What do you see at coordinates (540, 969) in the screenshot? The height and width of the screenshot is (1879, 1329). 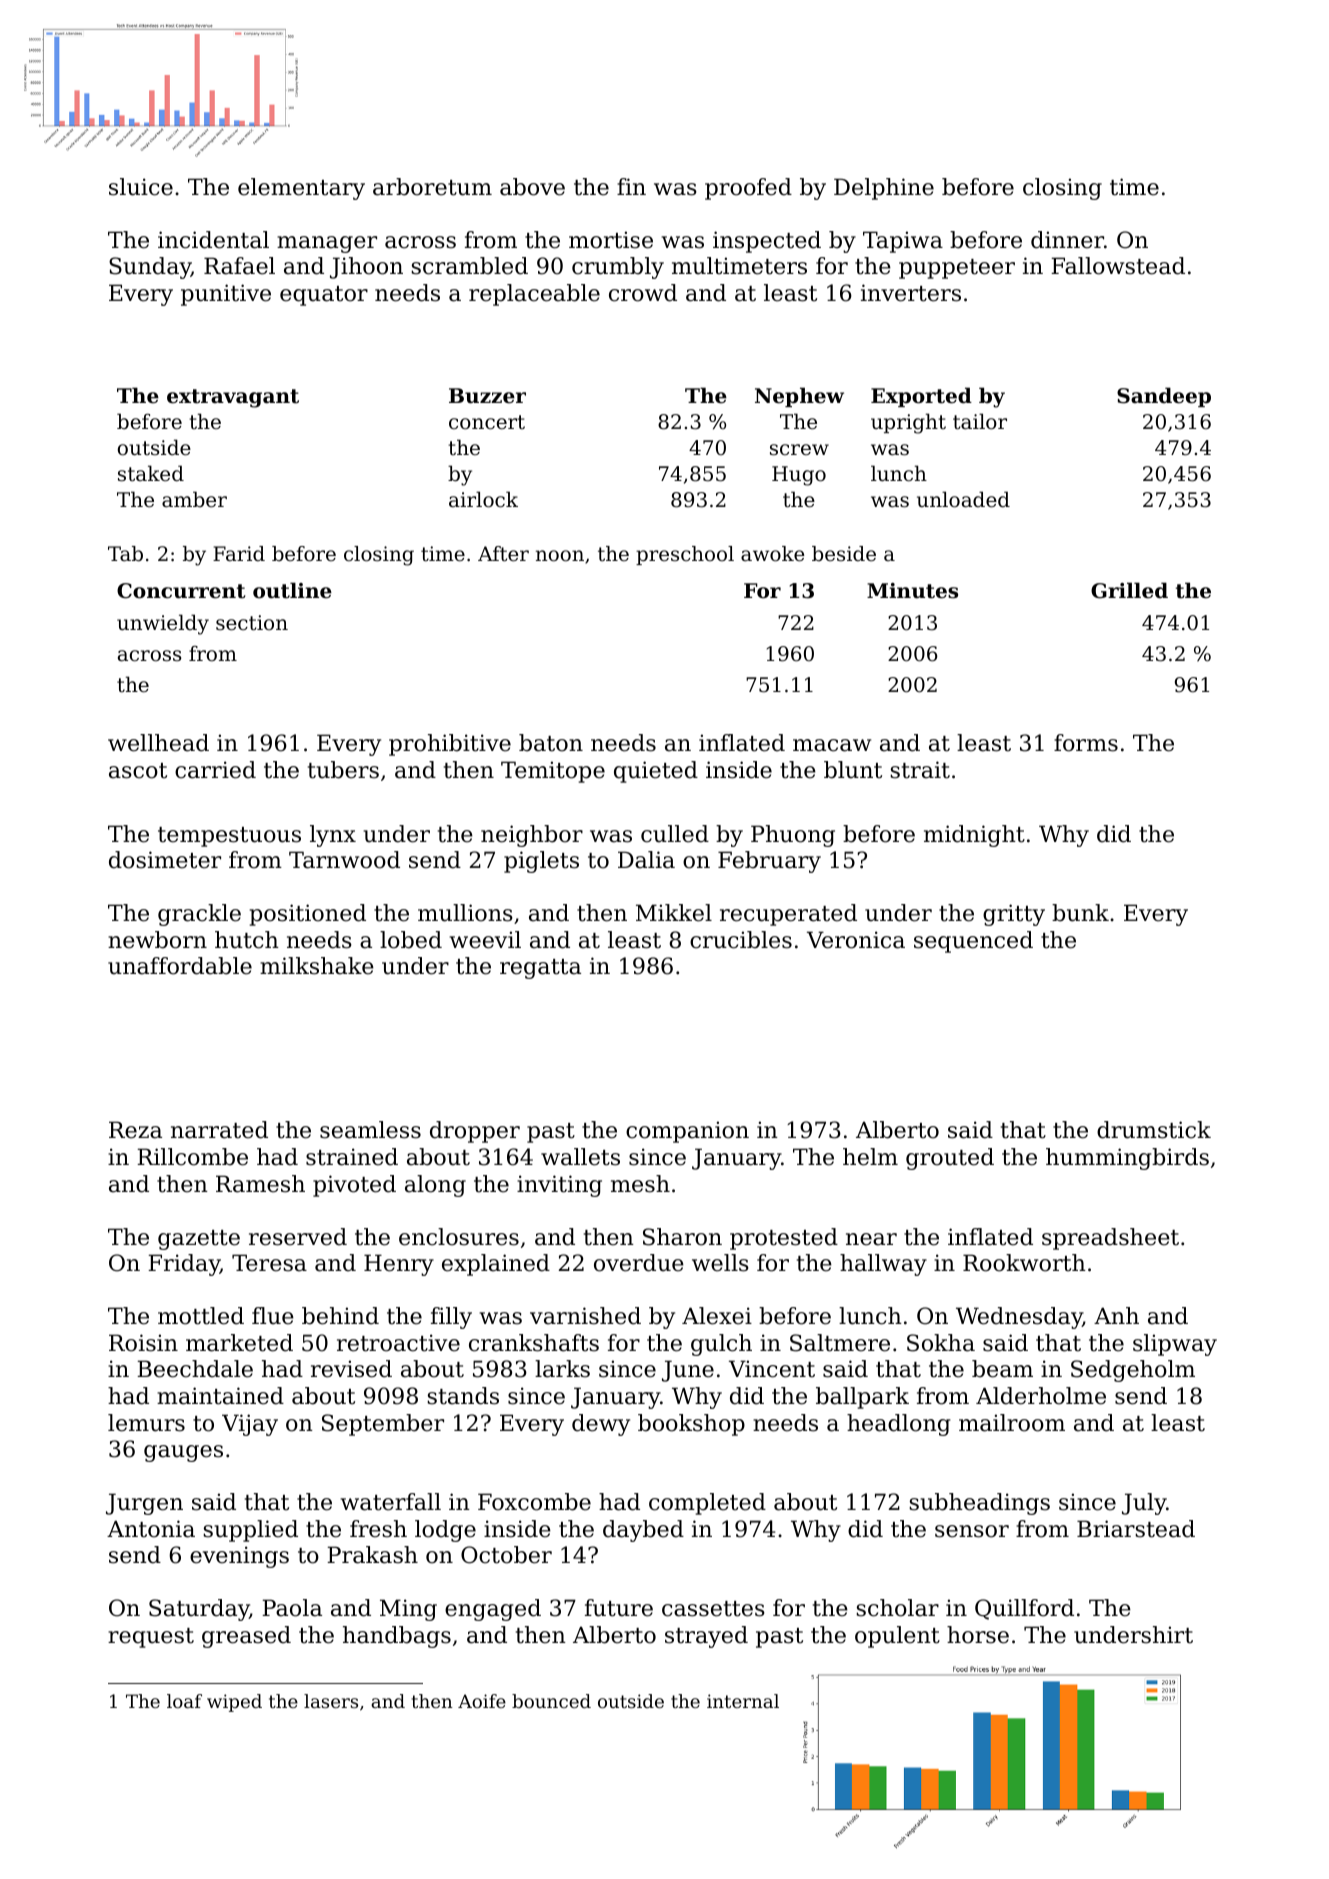 I see `regatta` at bounding box center [540, 969].
